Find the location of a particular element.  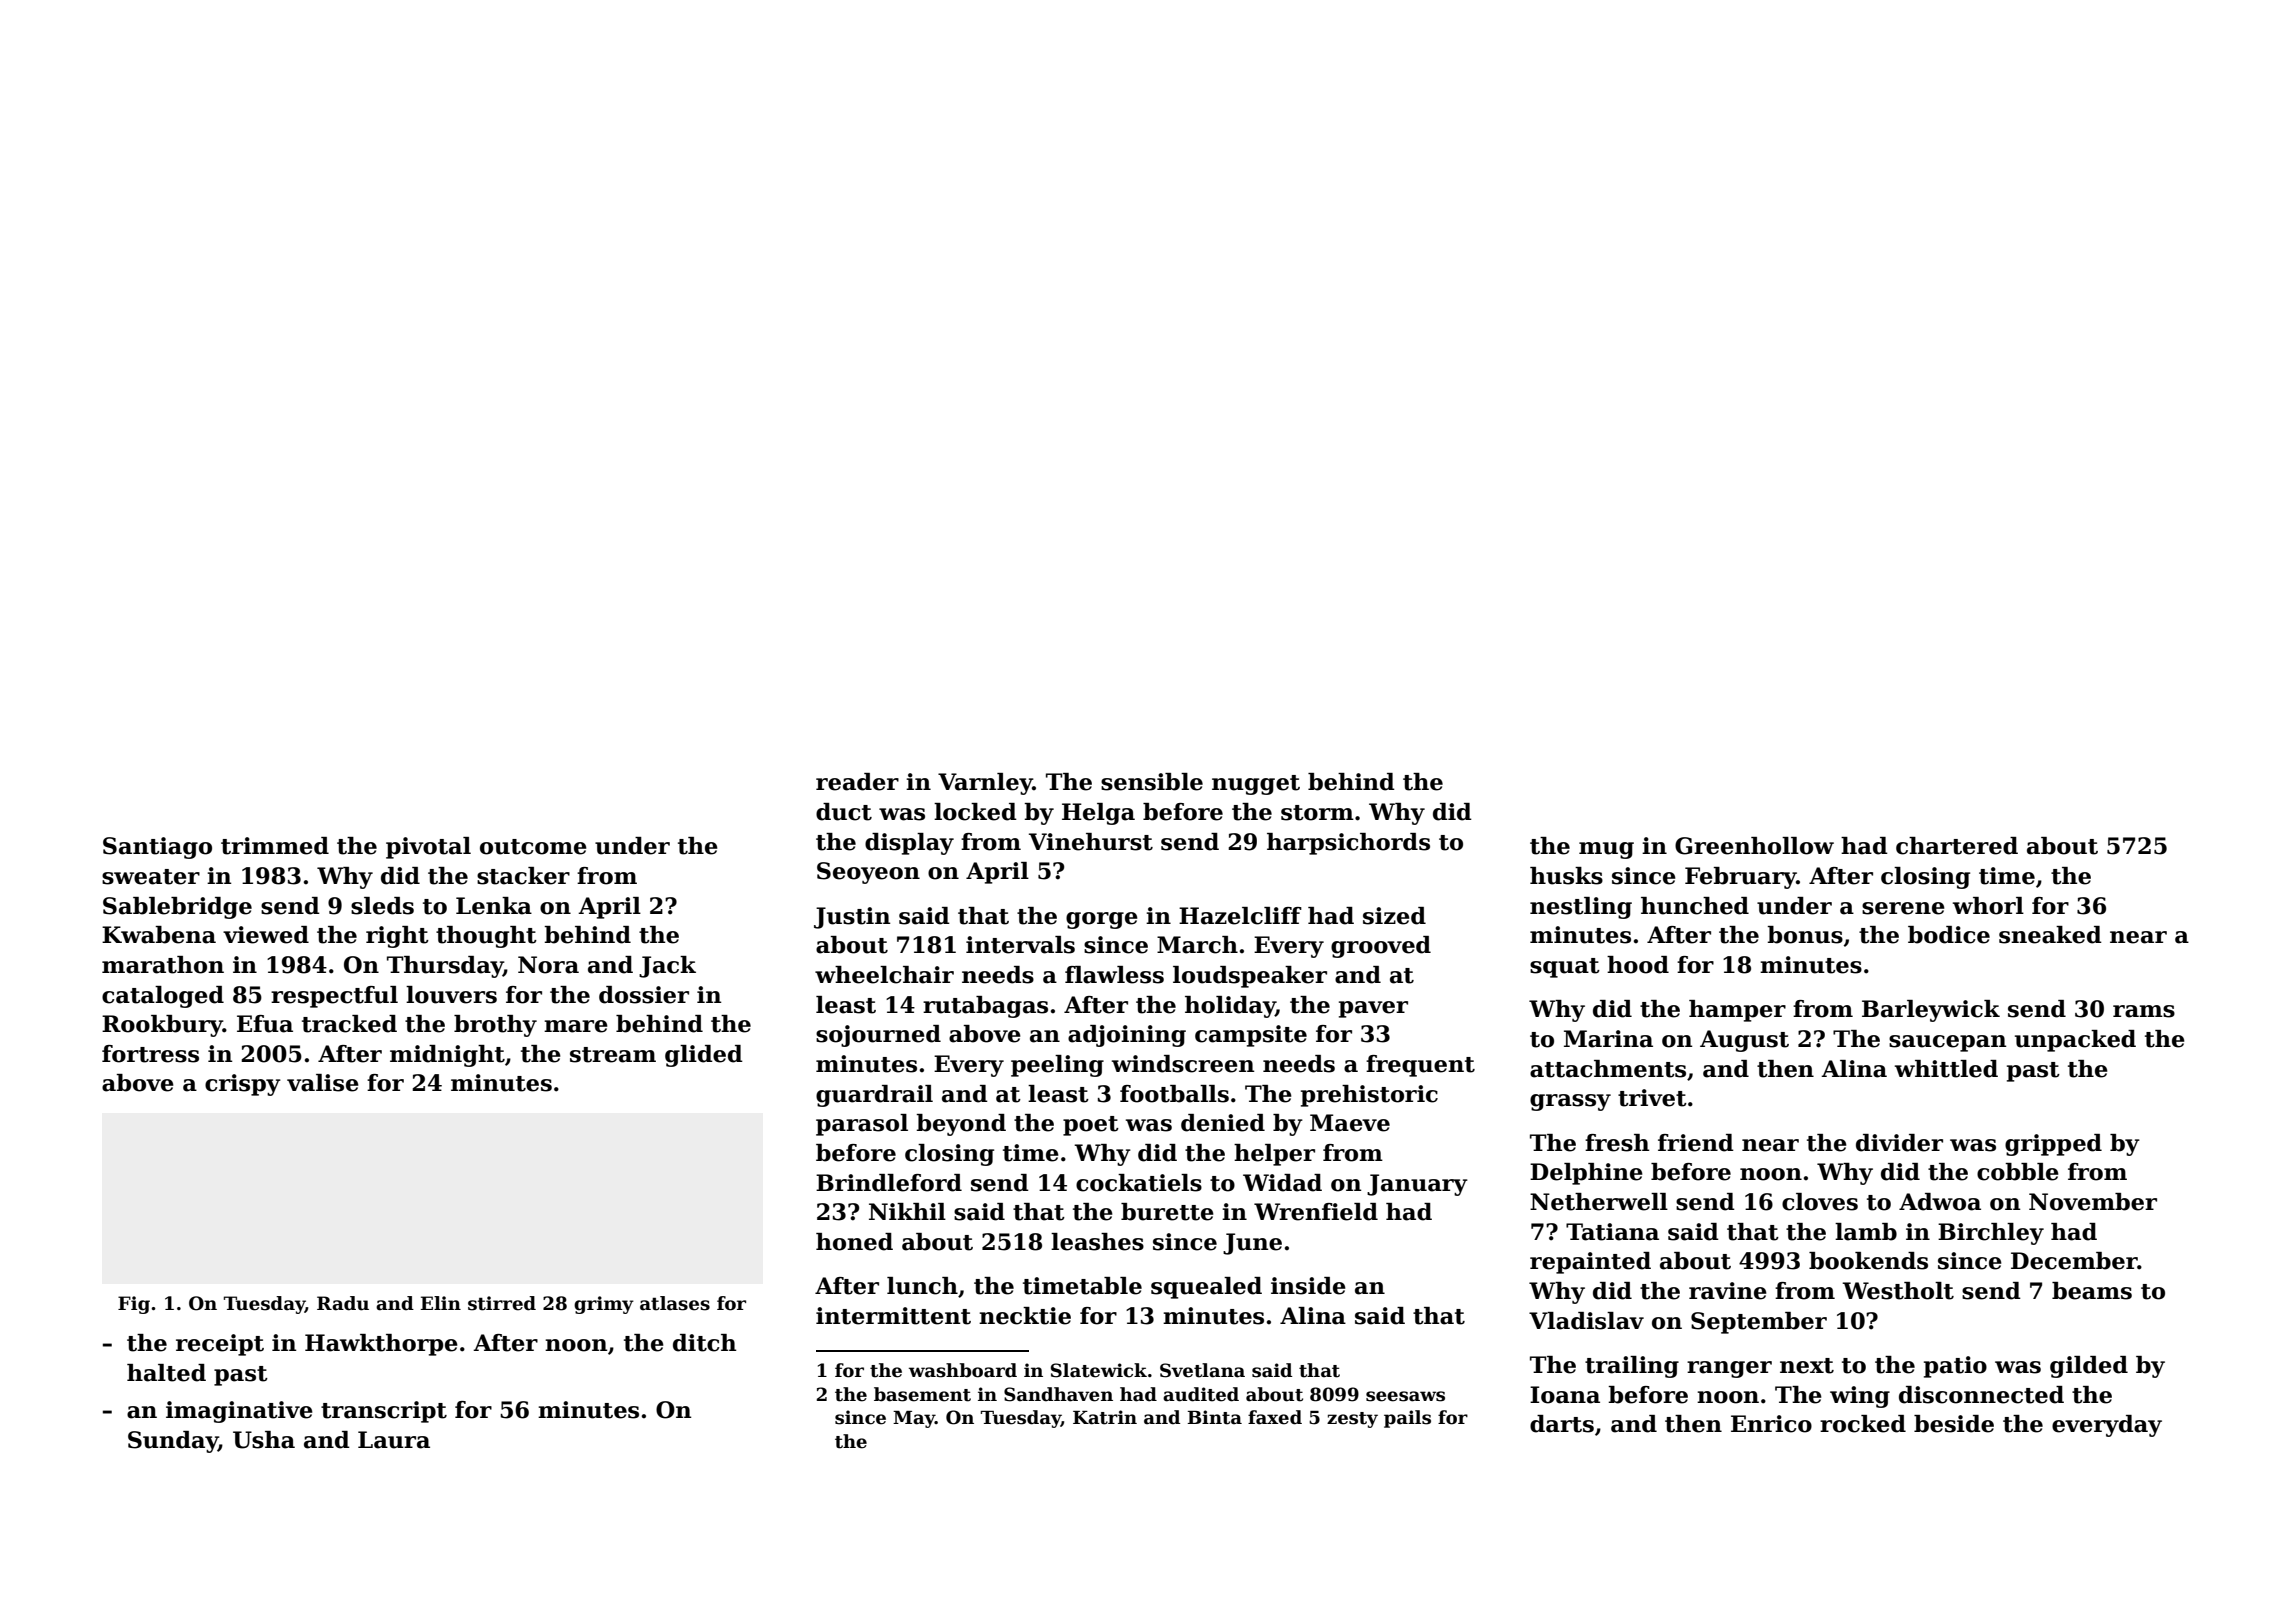

trimmed is located at coordinates (275, 846).
